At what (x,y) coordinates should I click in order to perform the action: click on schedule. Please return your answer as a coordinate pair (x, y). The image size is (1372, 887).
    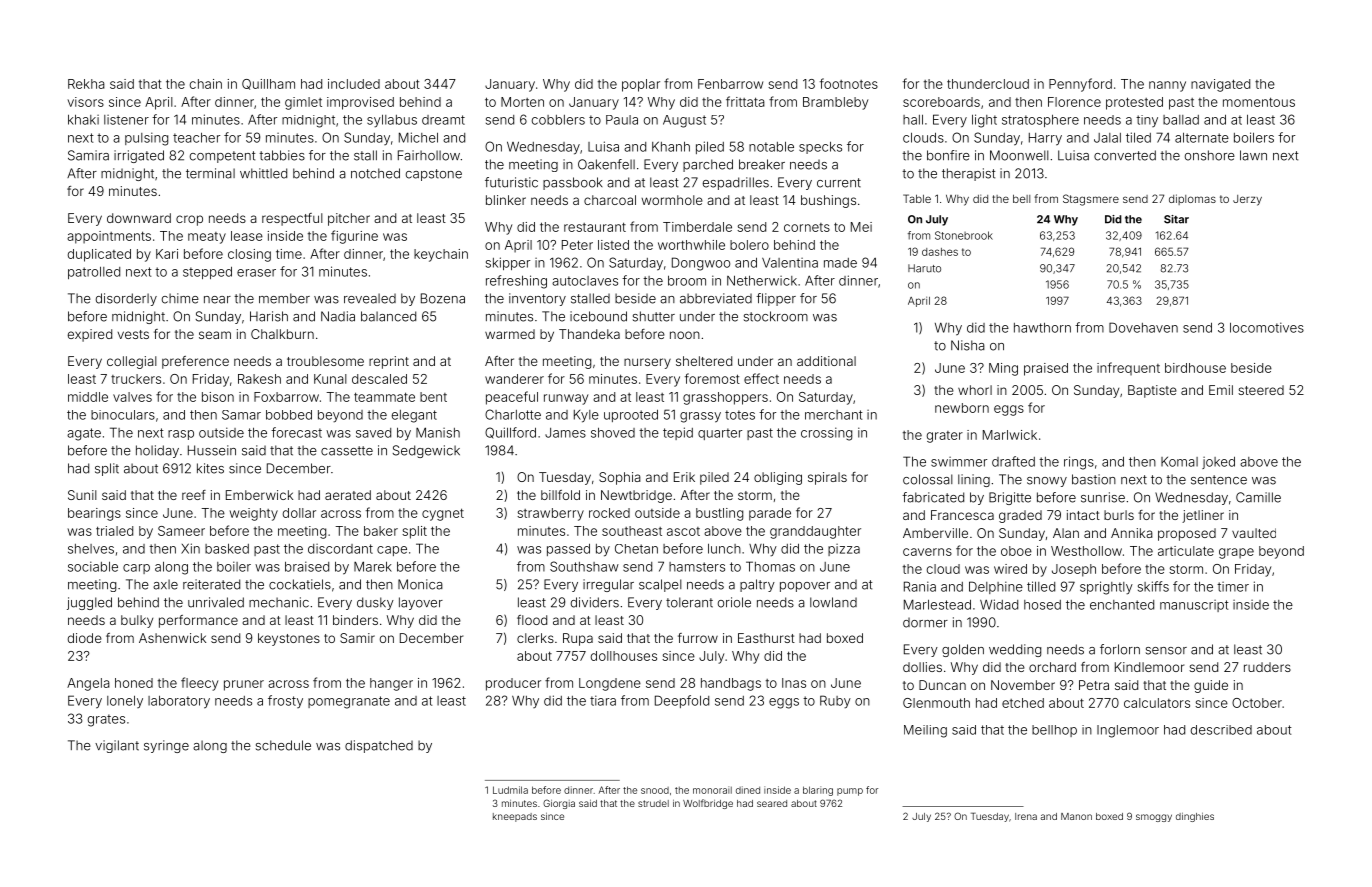
    Looking at the image, I should click on (283, 745).
